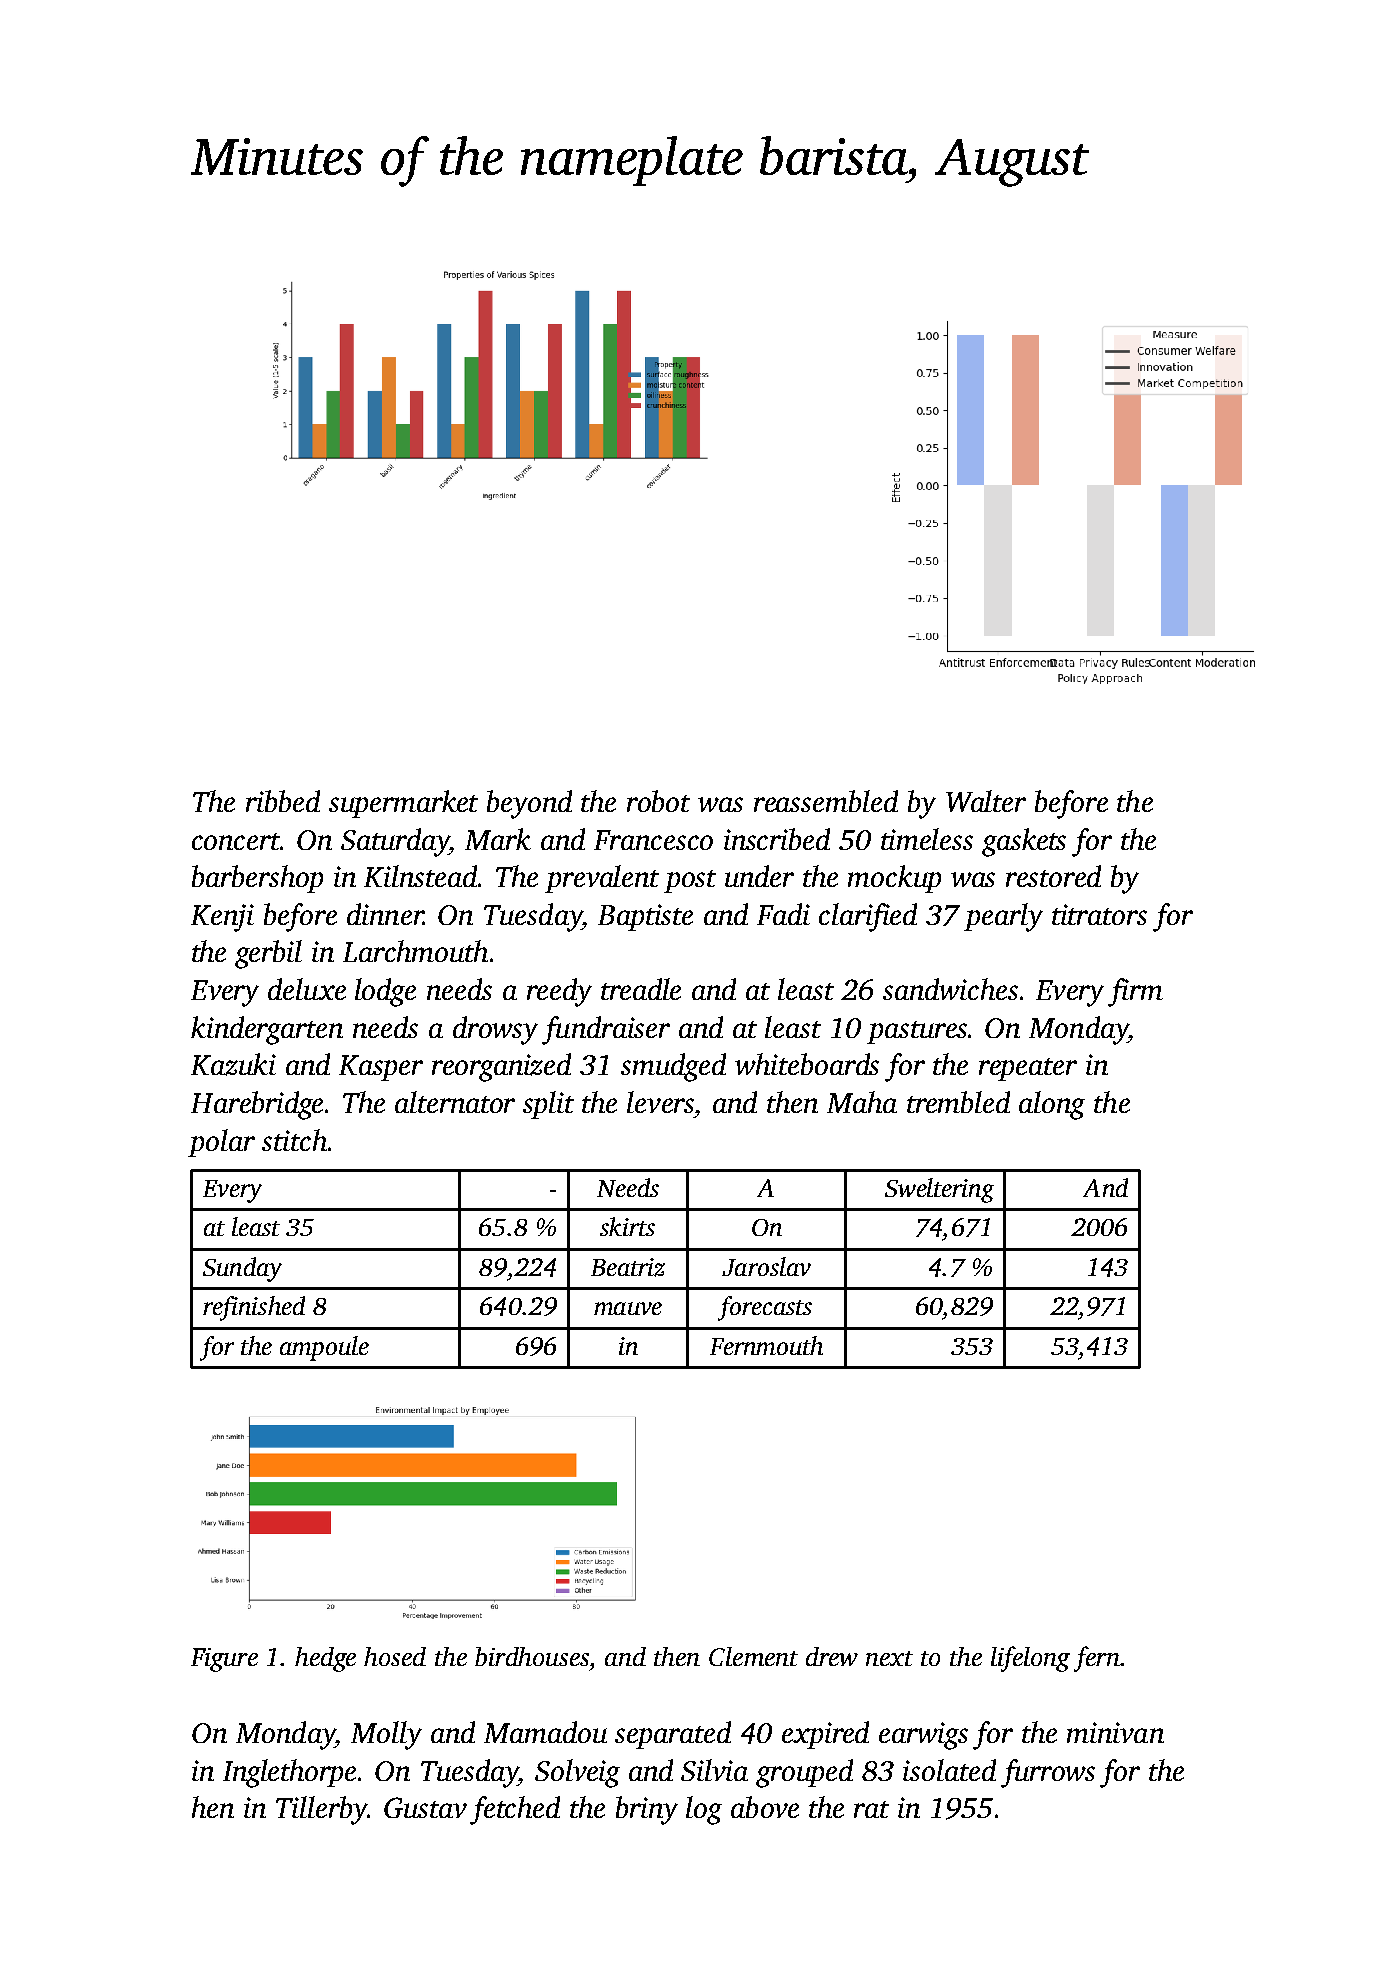 This screenshot has width=1386, height=1969. Describe the element at coordinates (324, 1348) in the screenshot. I see `ampoule` at that location.
